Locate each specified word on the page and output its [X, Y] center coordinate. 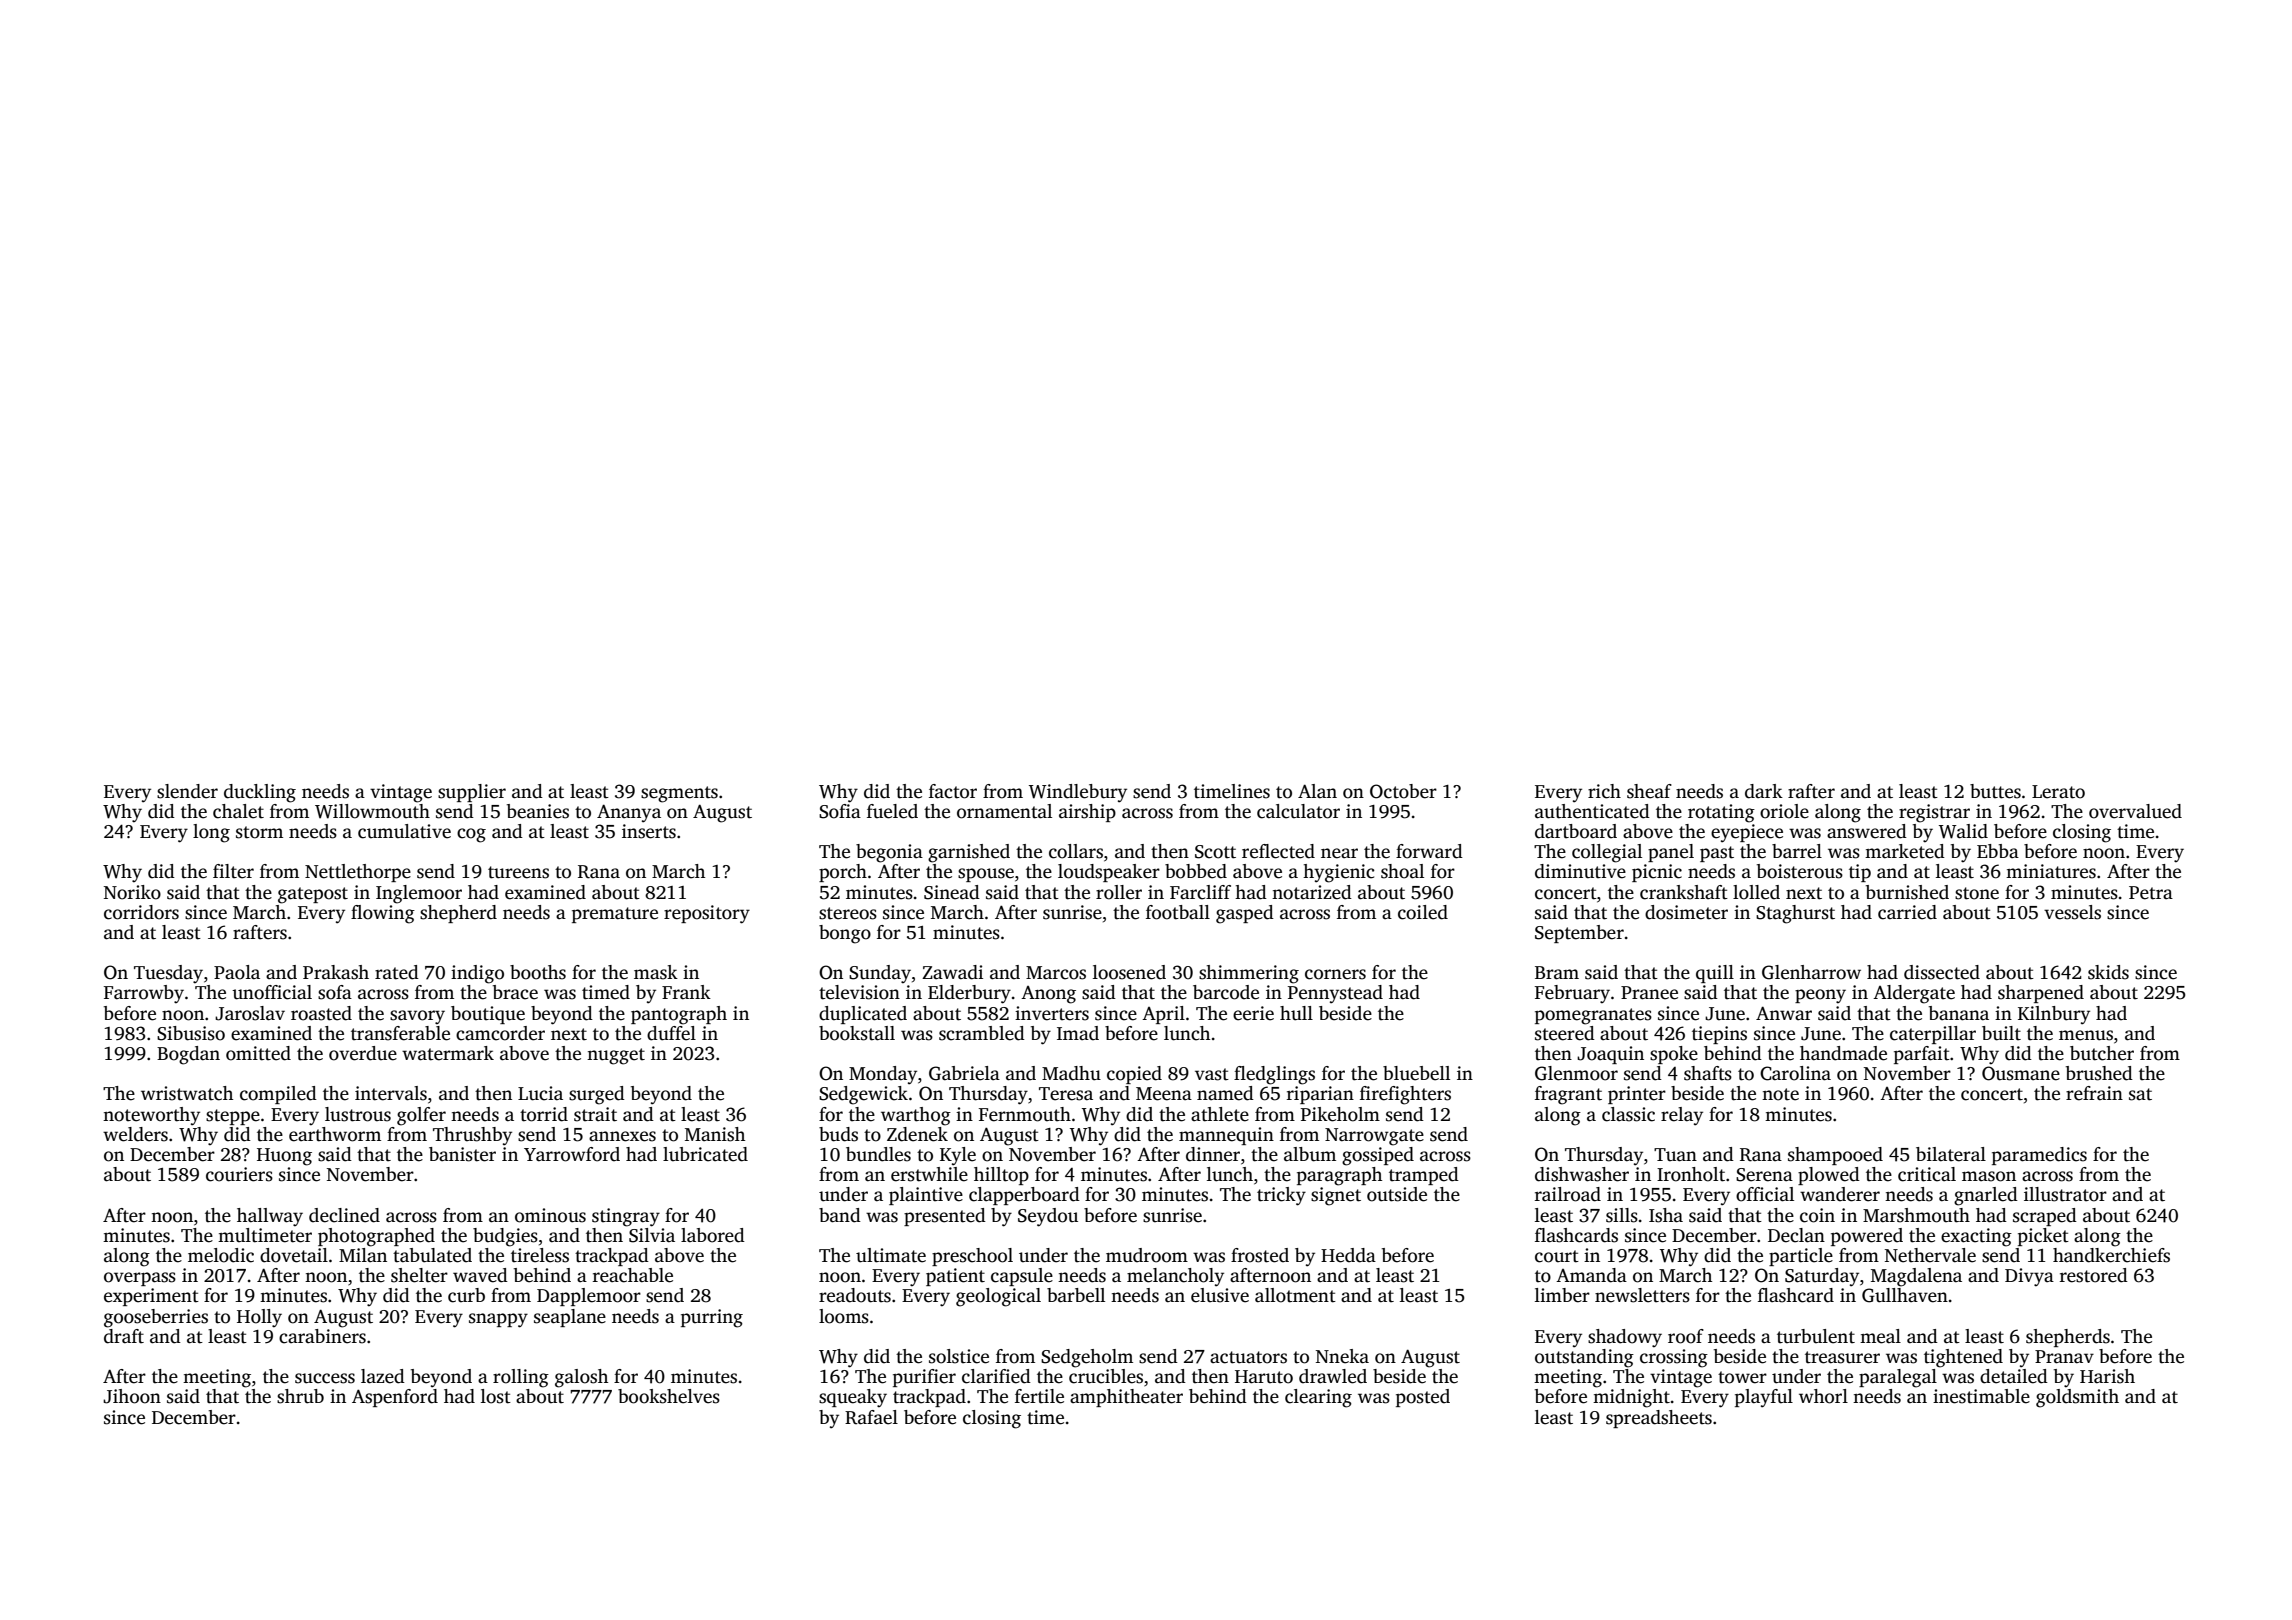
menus [2086, 1035]
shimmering [1249, 974]
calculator [1298, 811]
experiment [151, 1297]
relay [1682, 1116]
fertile [1039, 1396]
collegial [1607, 853]
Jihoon [132, 1396]
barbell [1076, 1295]
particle [1801, 1257]
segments [679, 794]
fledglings [1274, 1075]
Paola [237, 972]
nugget [616, 1056]
